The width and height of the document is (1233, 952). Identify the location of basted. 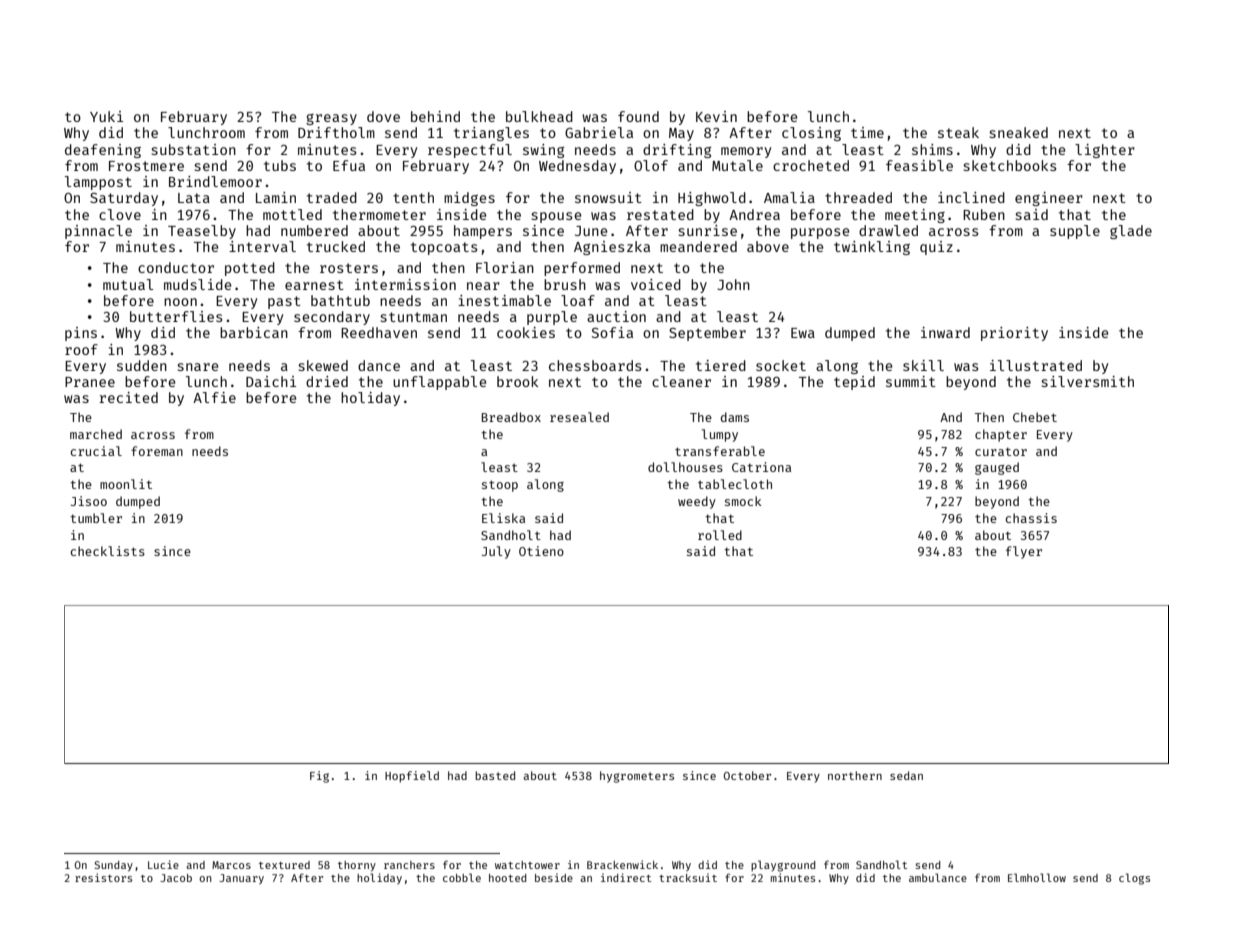
(495, 775).
